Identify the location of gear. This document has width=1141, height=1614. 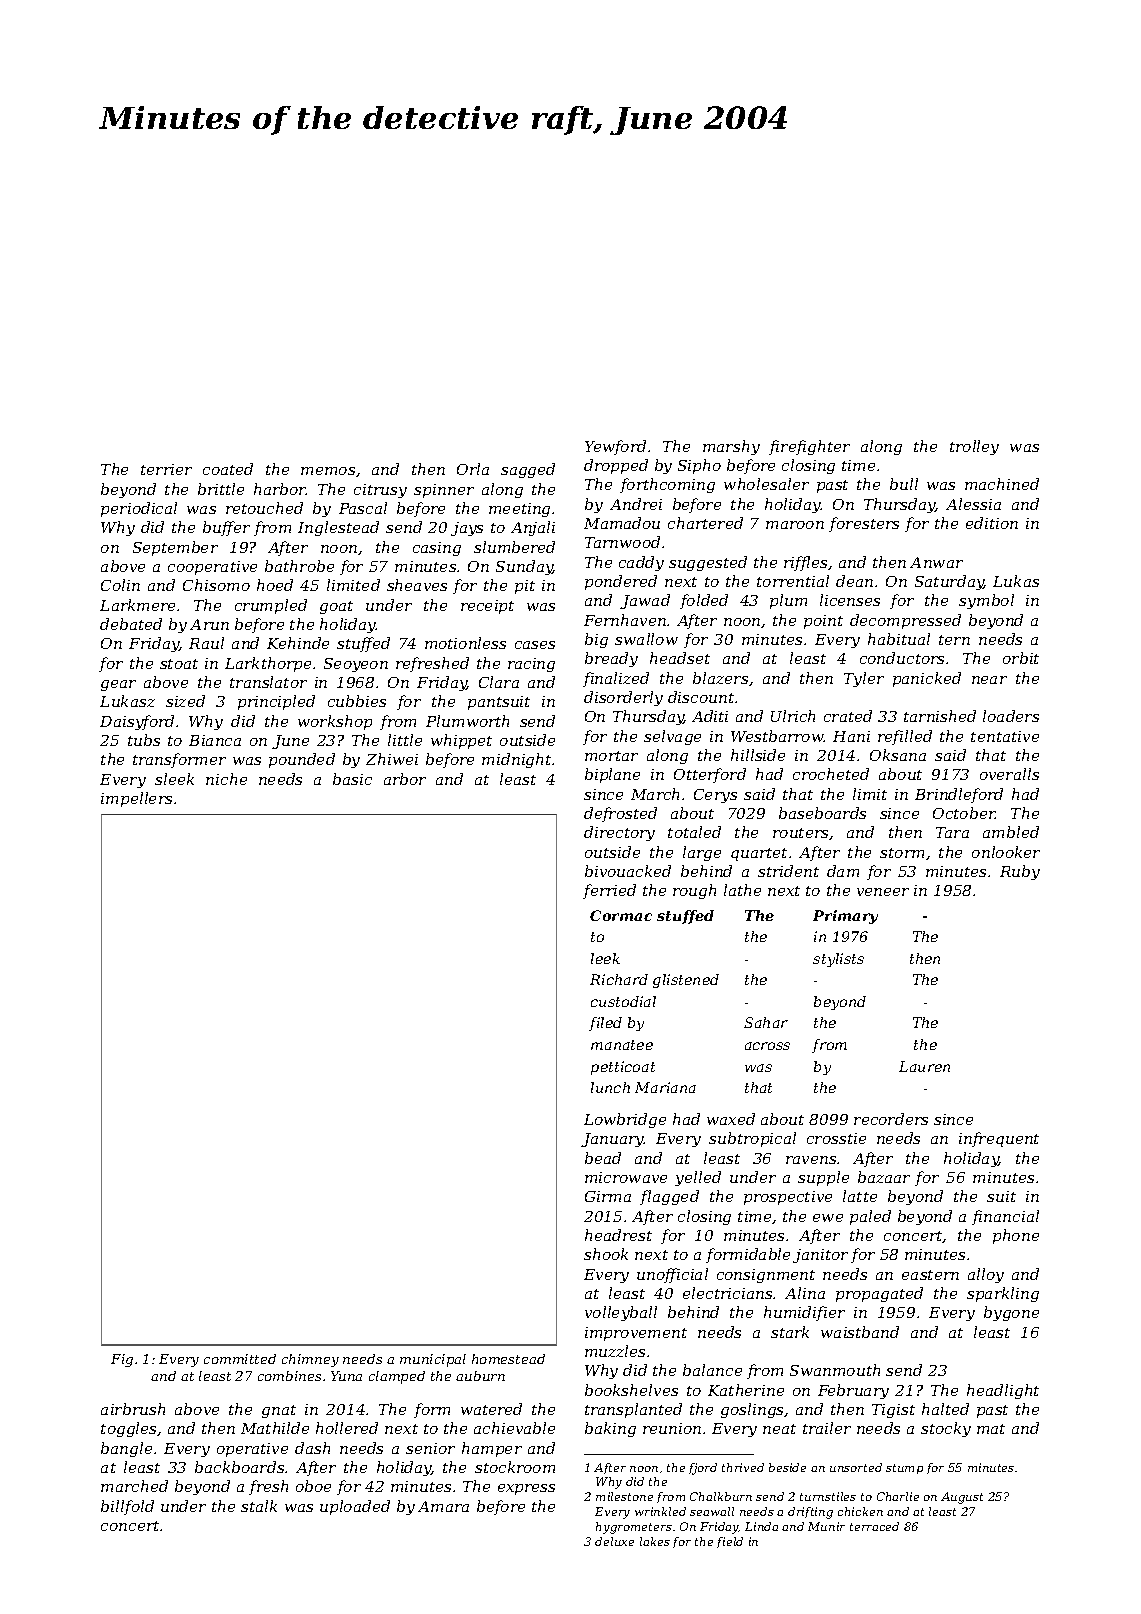
(118, 685).
